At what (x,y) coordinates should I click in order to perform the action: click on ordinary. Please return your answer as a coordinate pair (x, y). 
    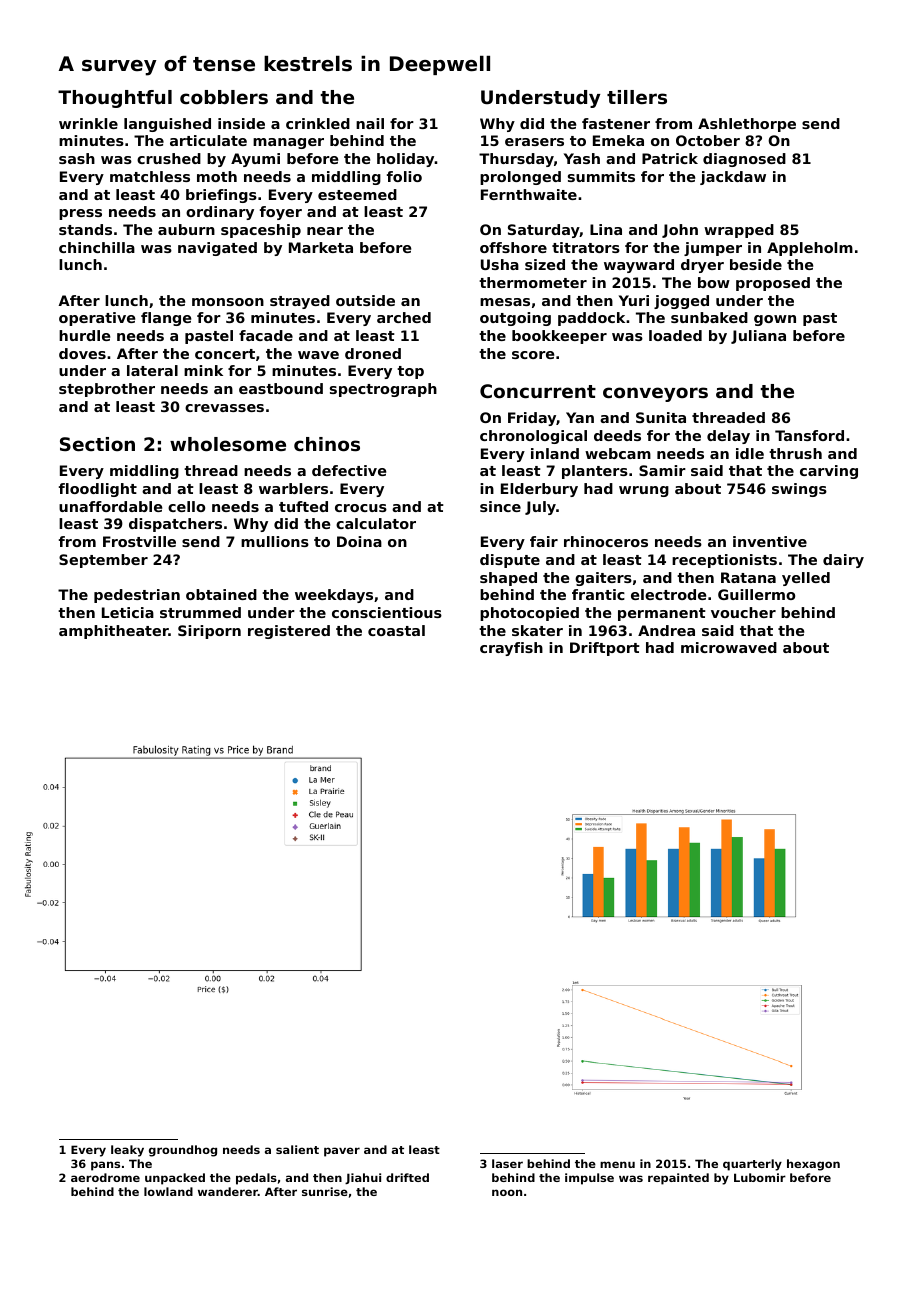
    Looking at the image, I should click on (220, 213).
